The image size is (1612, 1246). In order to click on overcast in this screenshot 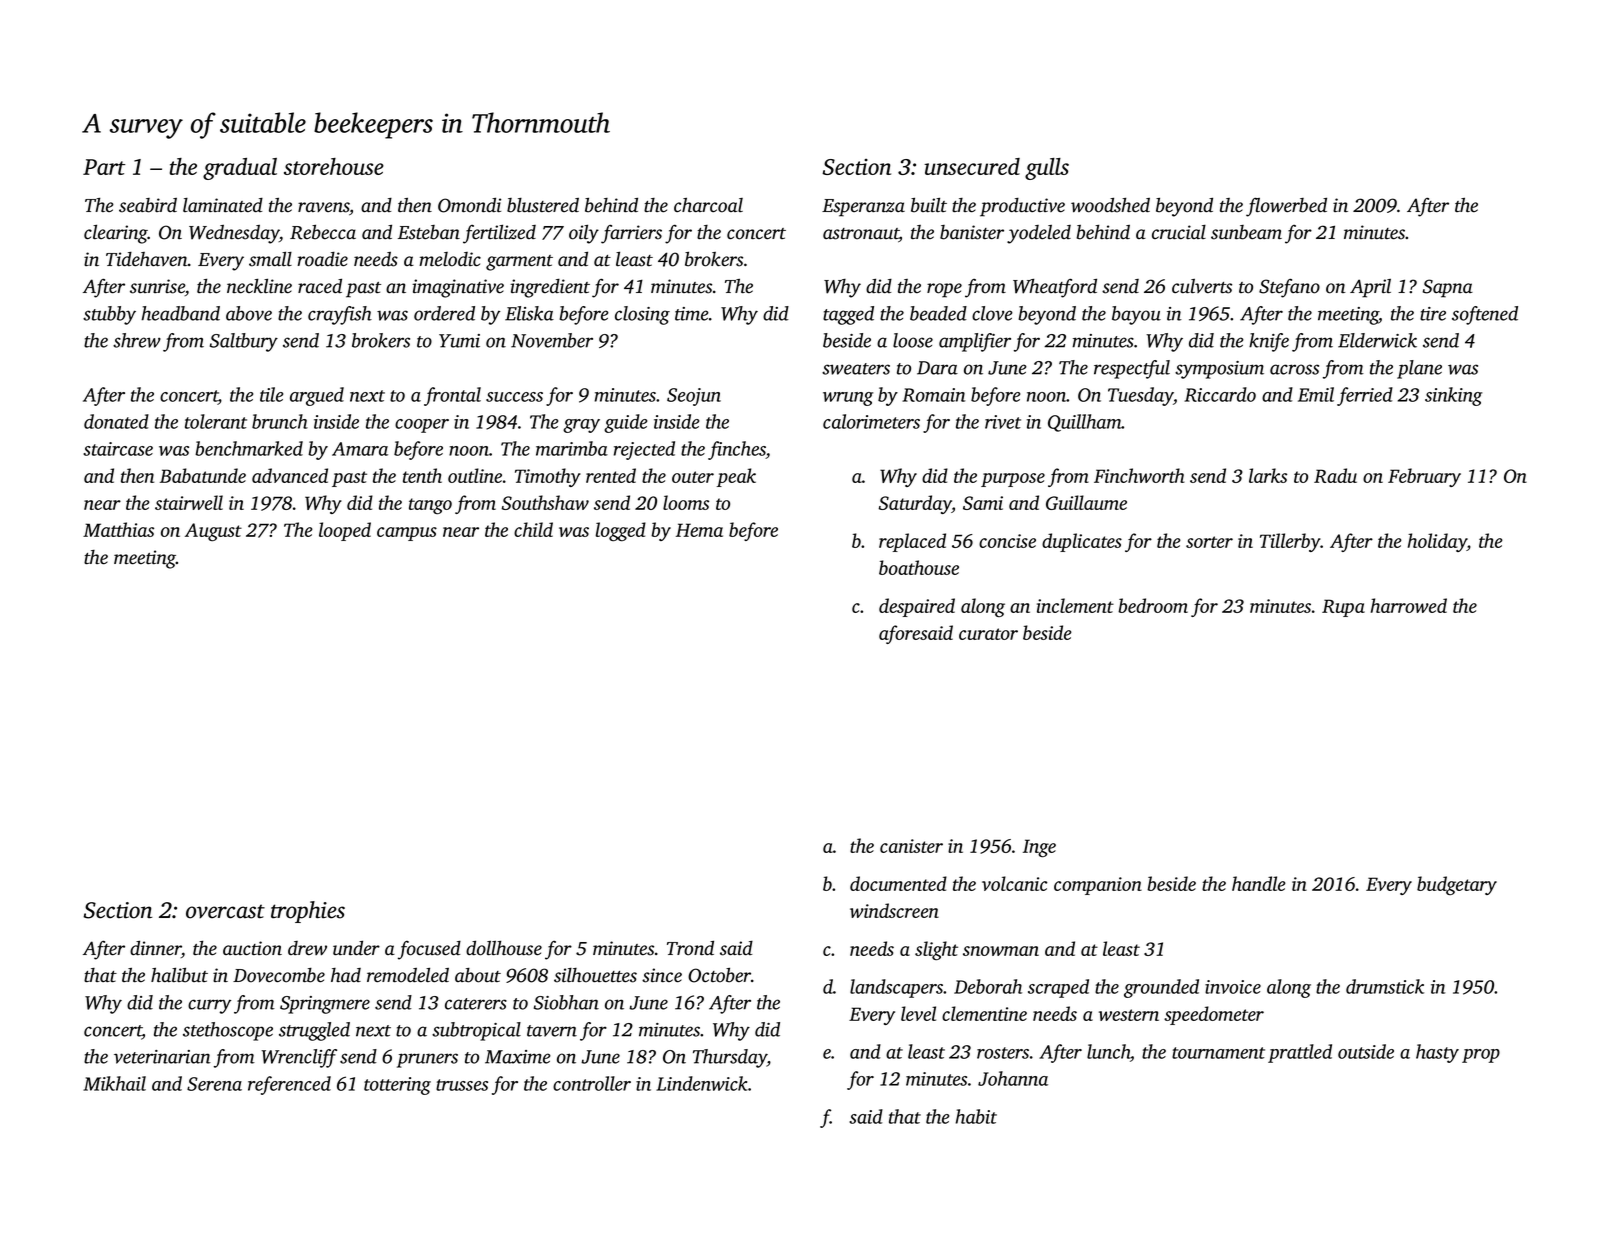, I will do `click(225, 911)`.
